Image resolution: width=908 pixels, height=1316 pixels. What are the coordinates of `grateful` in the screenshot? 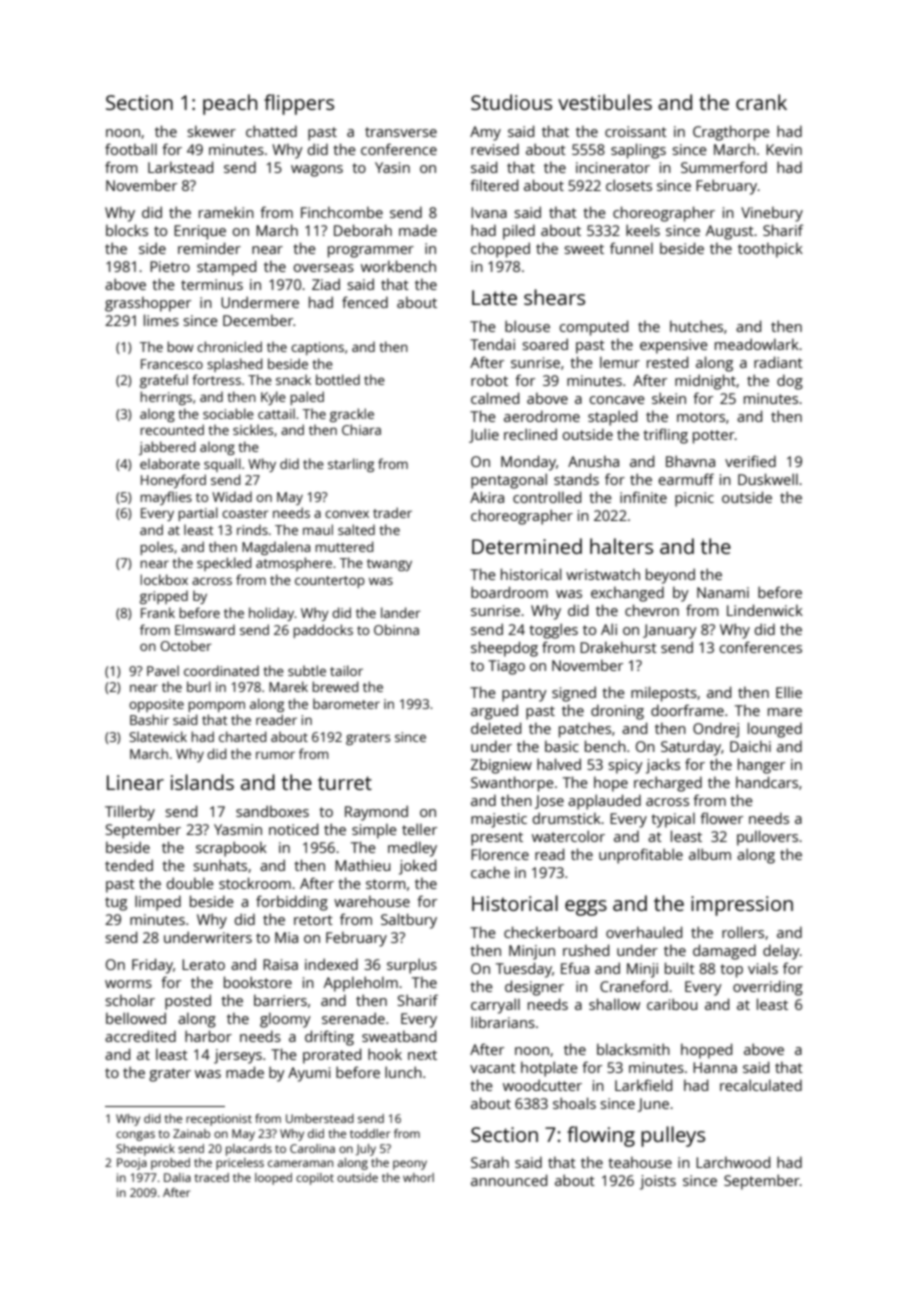 It's located at (164, 381).
